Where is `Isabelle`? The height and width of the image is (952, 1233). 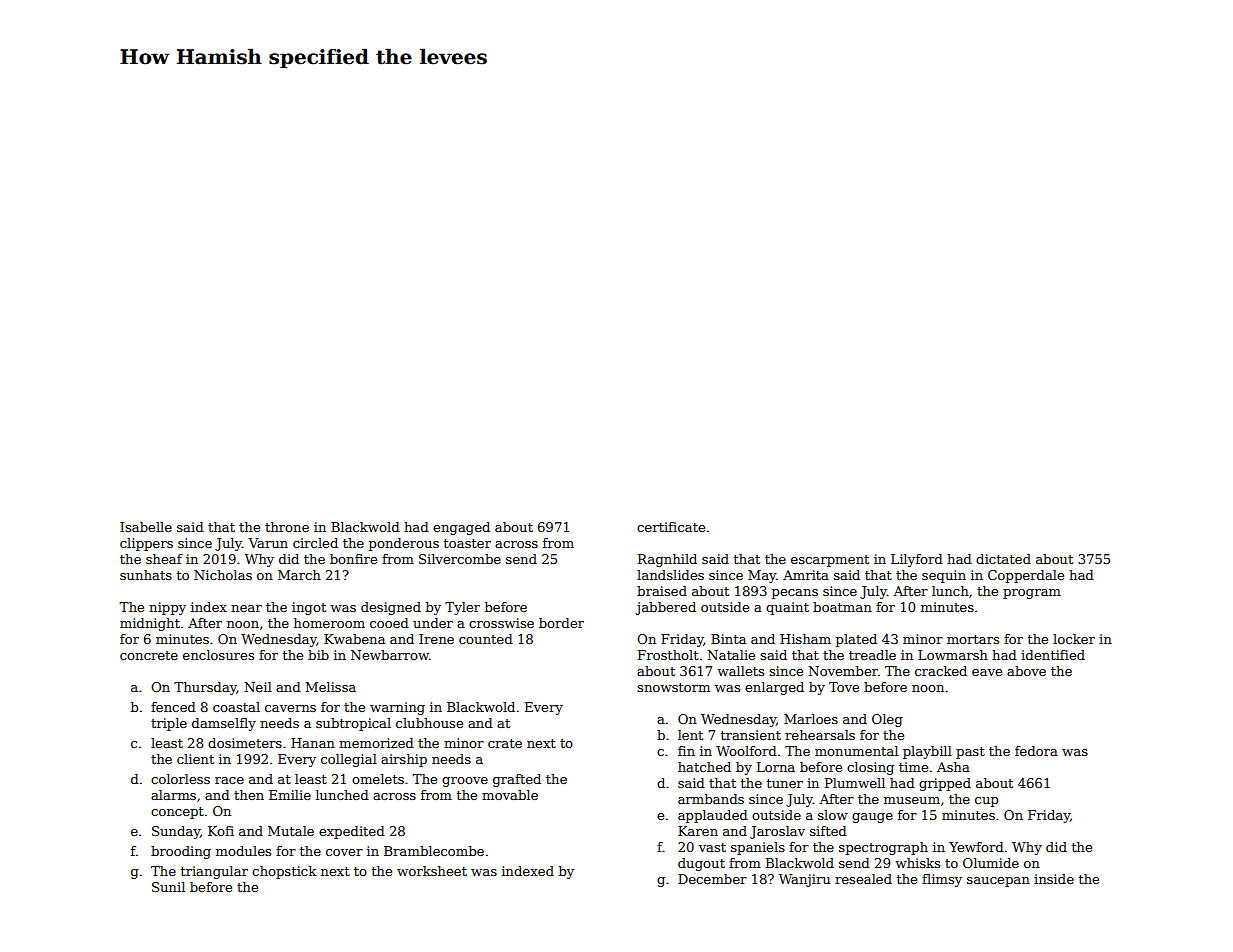
Isabelle is located at coordinates (146, 527).
